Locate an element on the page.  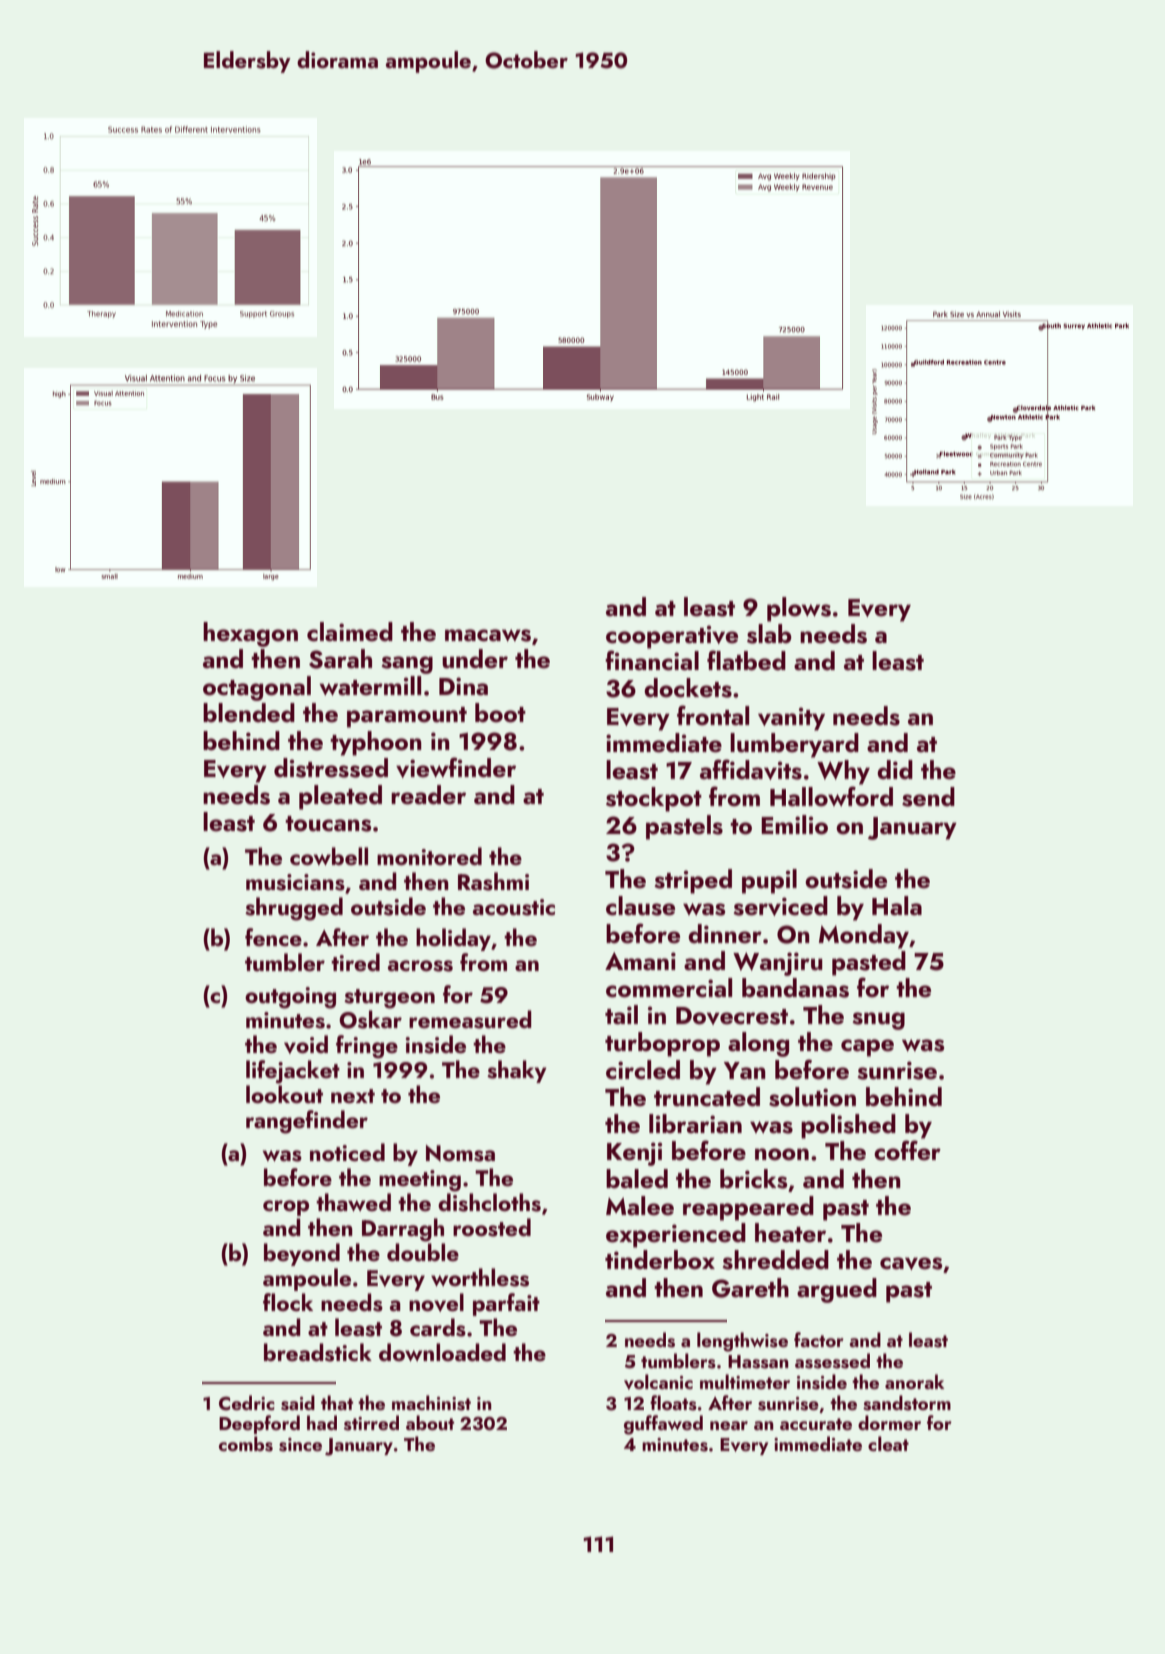
octagonal is located at coordinates (257, 688).
